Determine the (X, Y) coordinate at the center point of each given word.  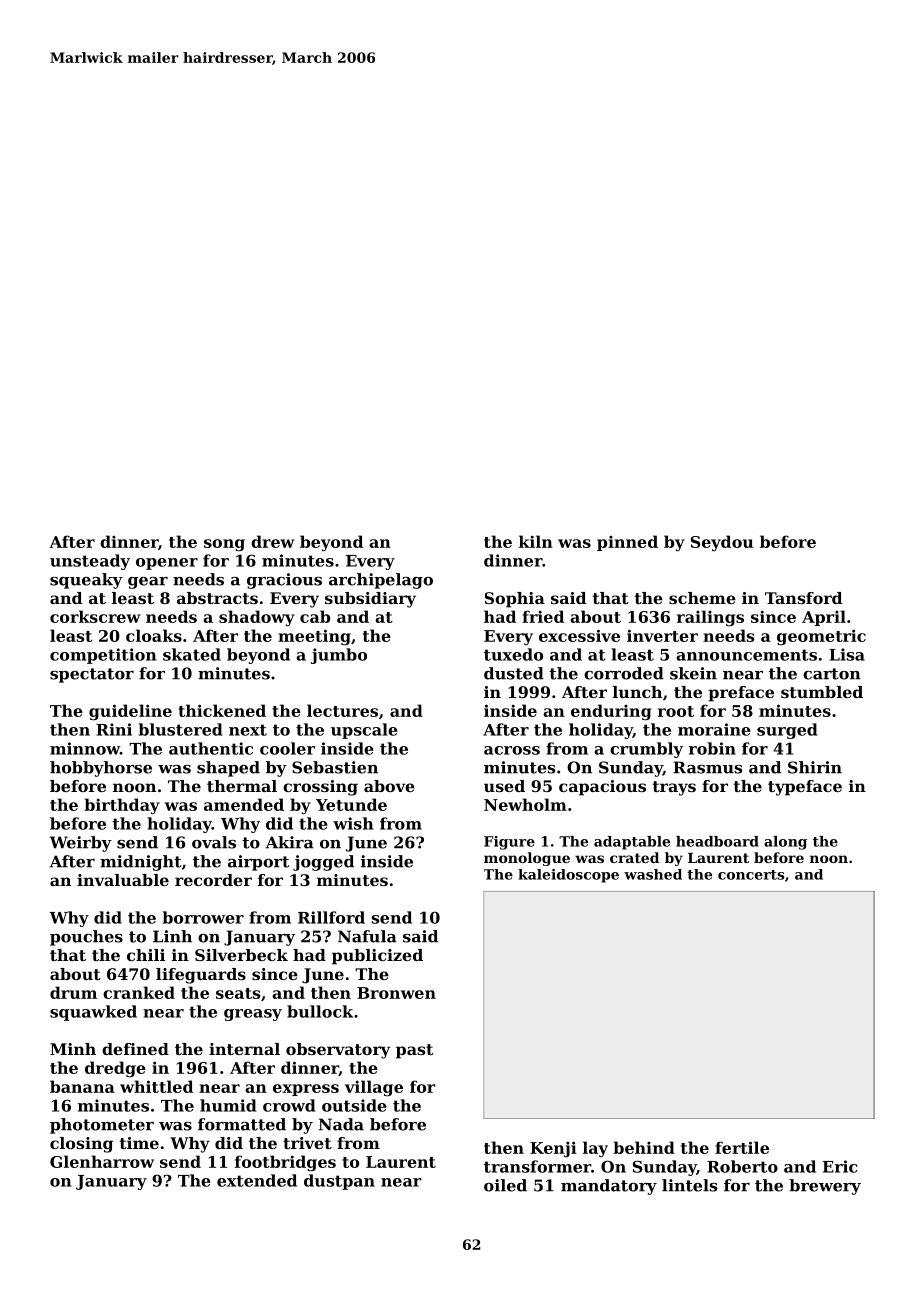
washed (653, 874)
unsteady (90, 562)
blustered (181, 729)
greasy (253, 1015)
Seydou (722, 543)
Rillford (331, 917)
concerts (751, 875)
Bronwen (396, 993)
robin (712, 748)
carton (832, 674)
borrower (203, 917)
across (512, 750)
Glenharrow (102, 1161)
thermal (242, 786)
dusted (514, 673)
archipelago (381, 581)
